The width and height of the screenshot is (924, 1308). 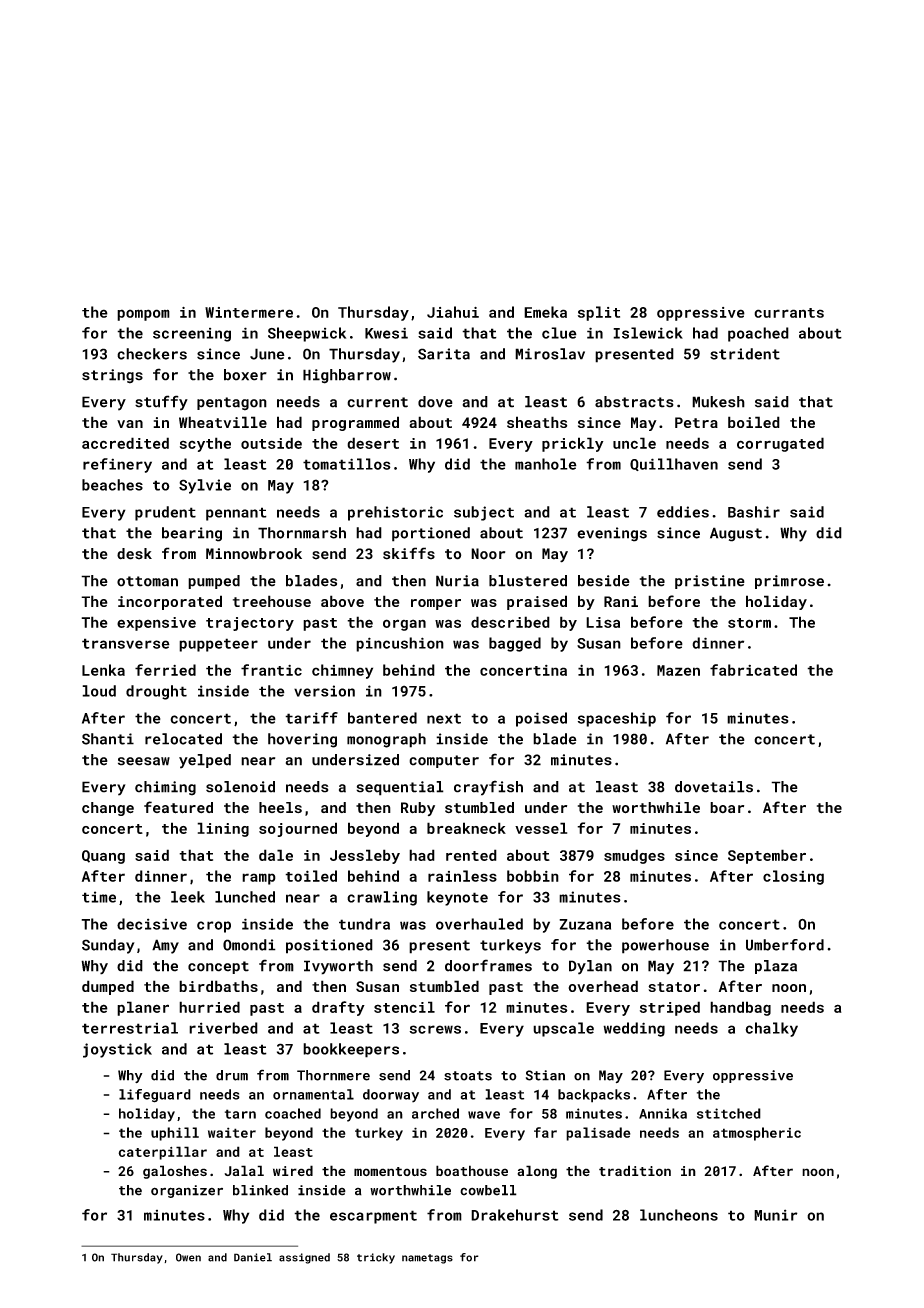 I want to click on Owen, so click(x=188, y=1257).
